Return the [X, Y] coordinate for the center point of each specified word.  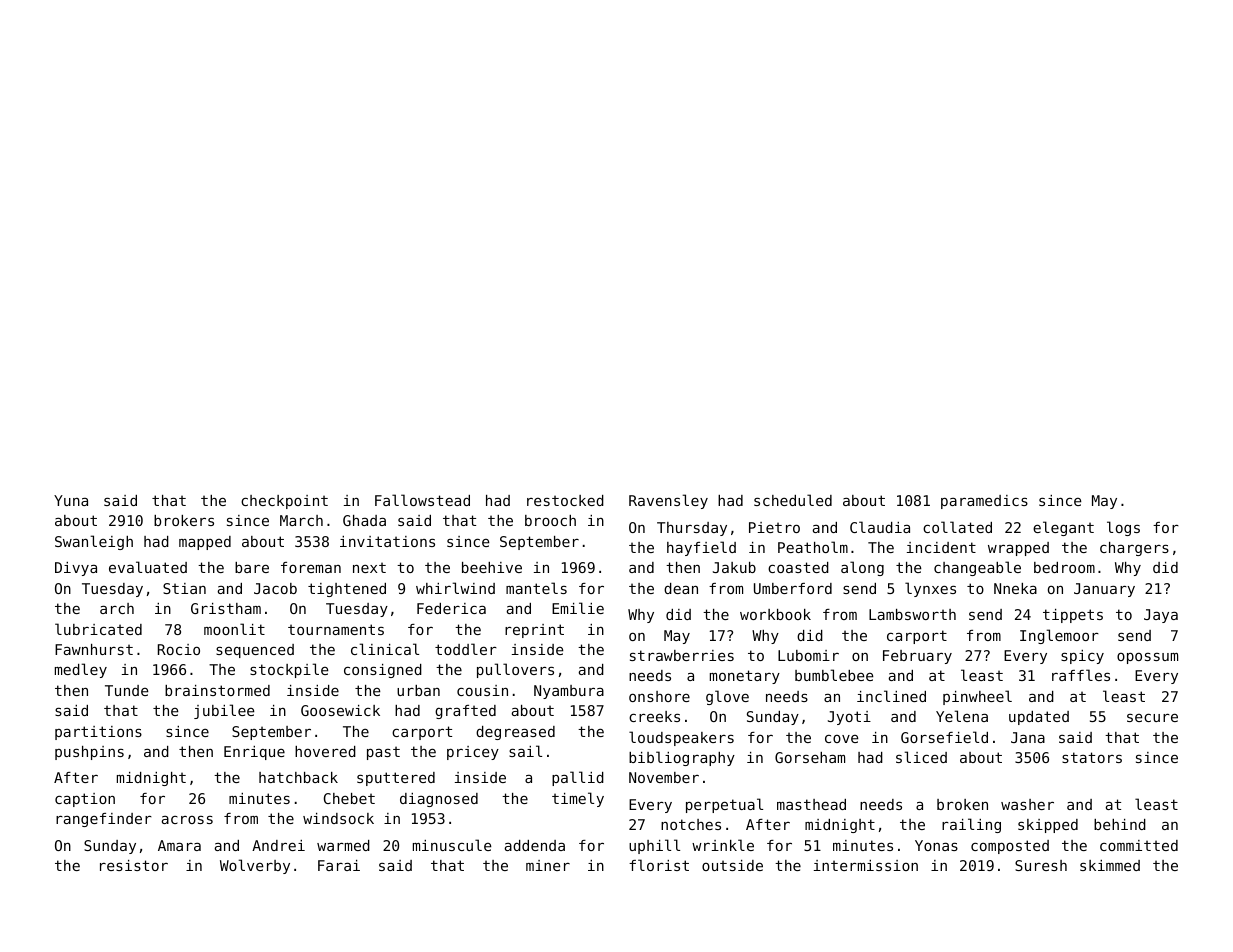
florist [659, 865]
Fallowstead [422, 500]
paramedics [984, 502]
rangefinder [104, 820]
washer [1027, 804]
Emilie [578, 608]
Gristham [226, 608]
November [664, 777]
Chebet [349, 798]
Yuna [71, 500]
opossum [1147, 658]
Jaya [1161, 616]
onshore [659, 696]
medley [81, 670]
